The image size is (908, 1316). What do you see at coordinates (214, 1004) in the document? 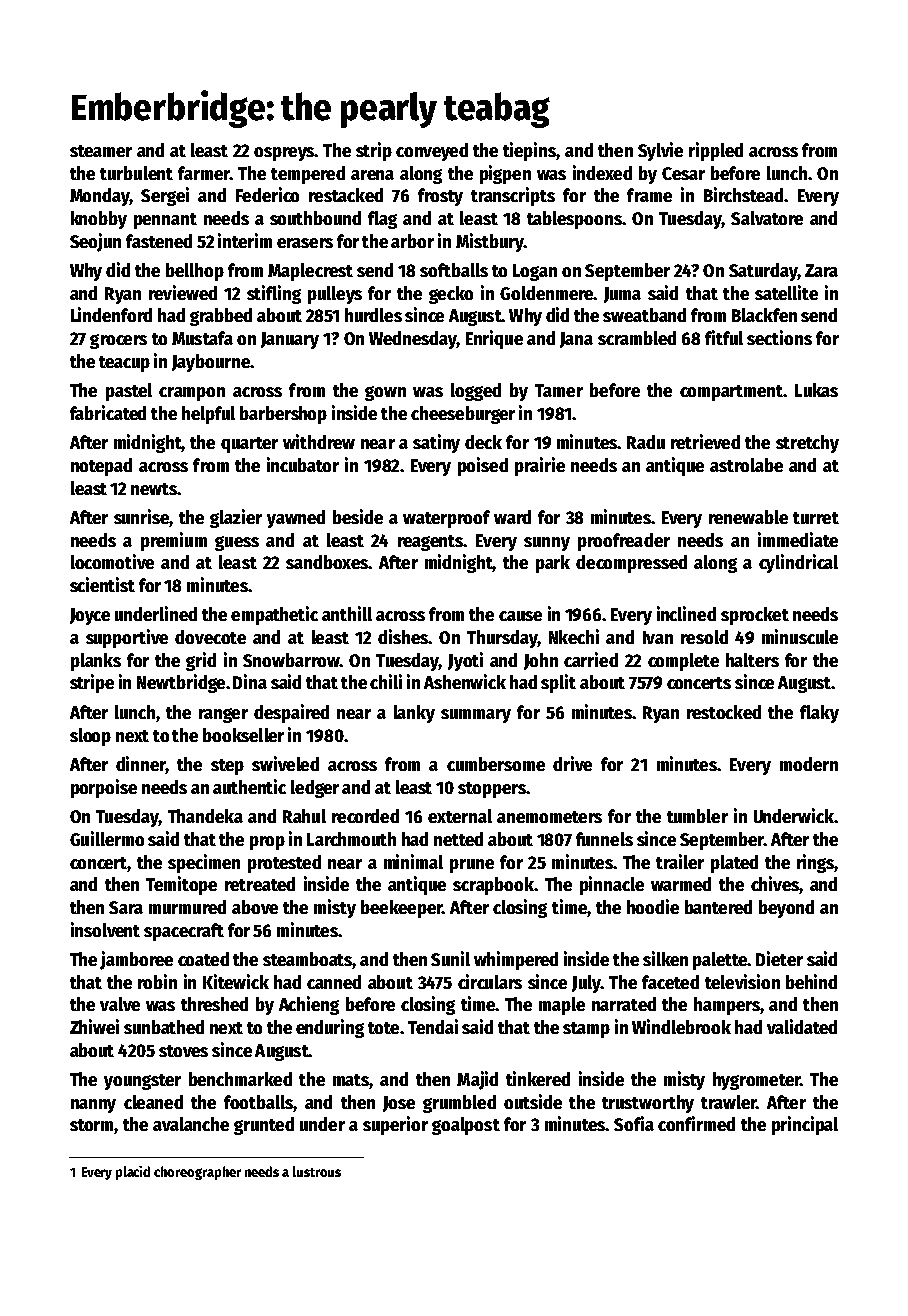
I see `threshed` at bounding box center [214, 1004].
